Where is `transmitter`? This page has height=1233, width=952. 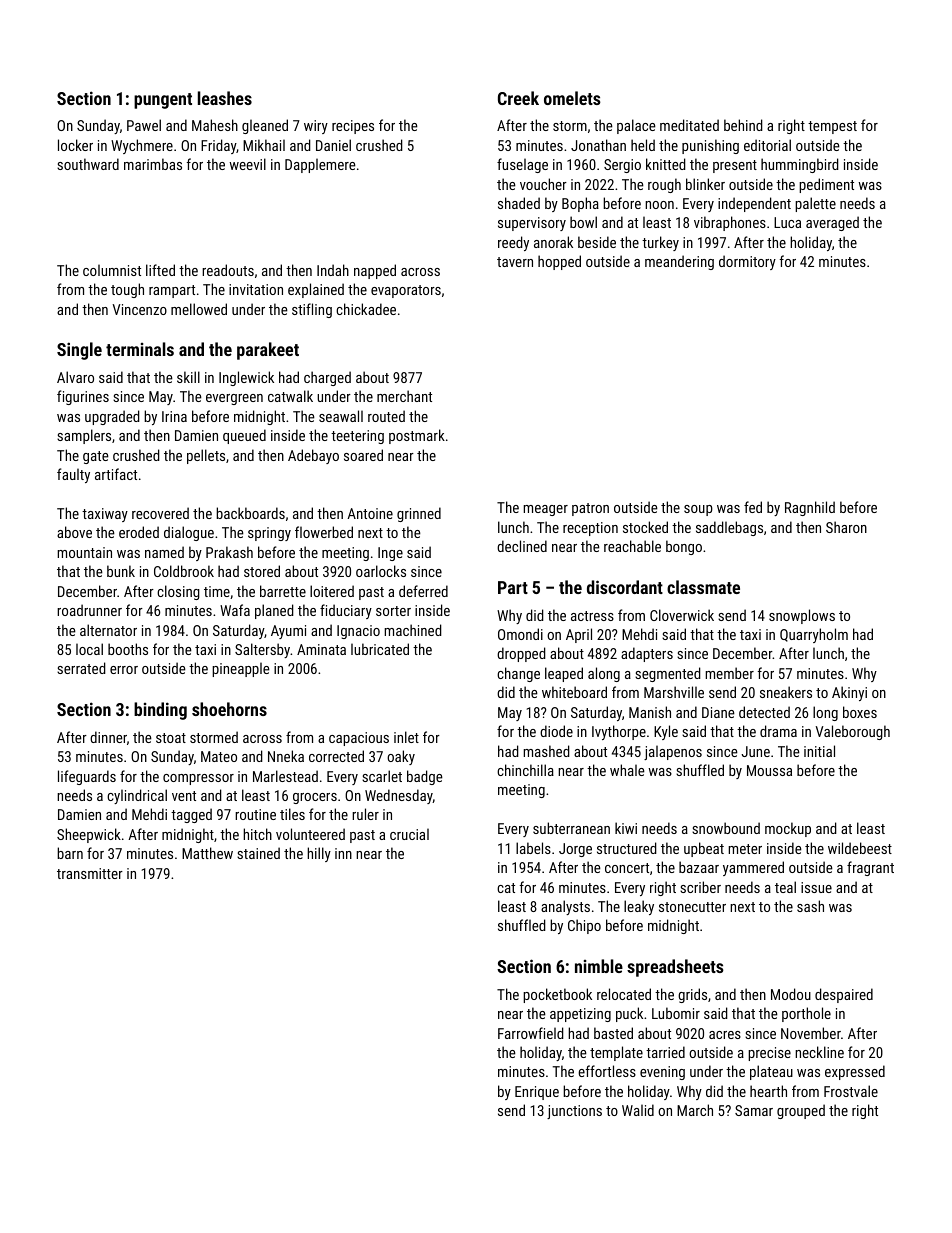
transmitter is located at coordinates (90, 873).
